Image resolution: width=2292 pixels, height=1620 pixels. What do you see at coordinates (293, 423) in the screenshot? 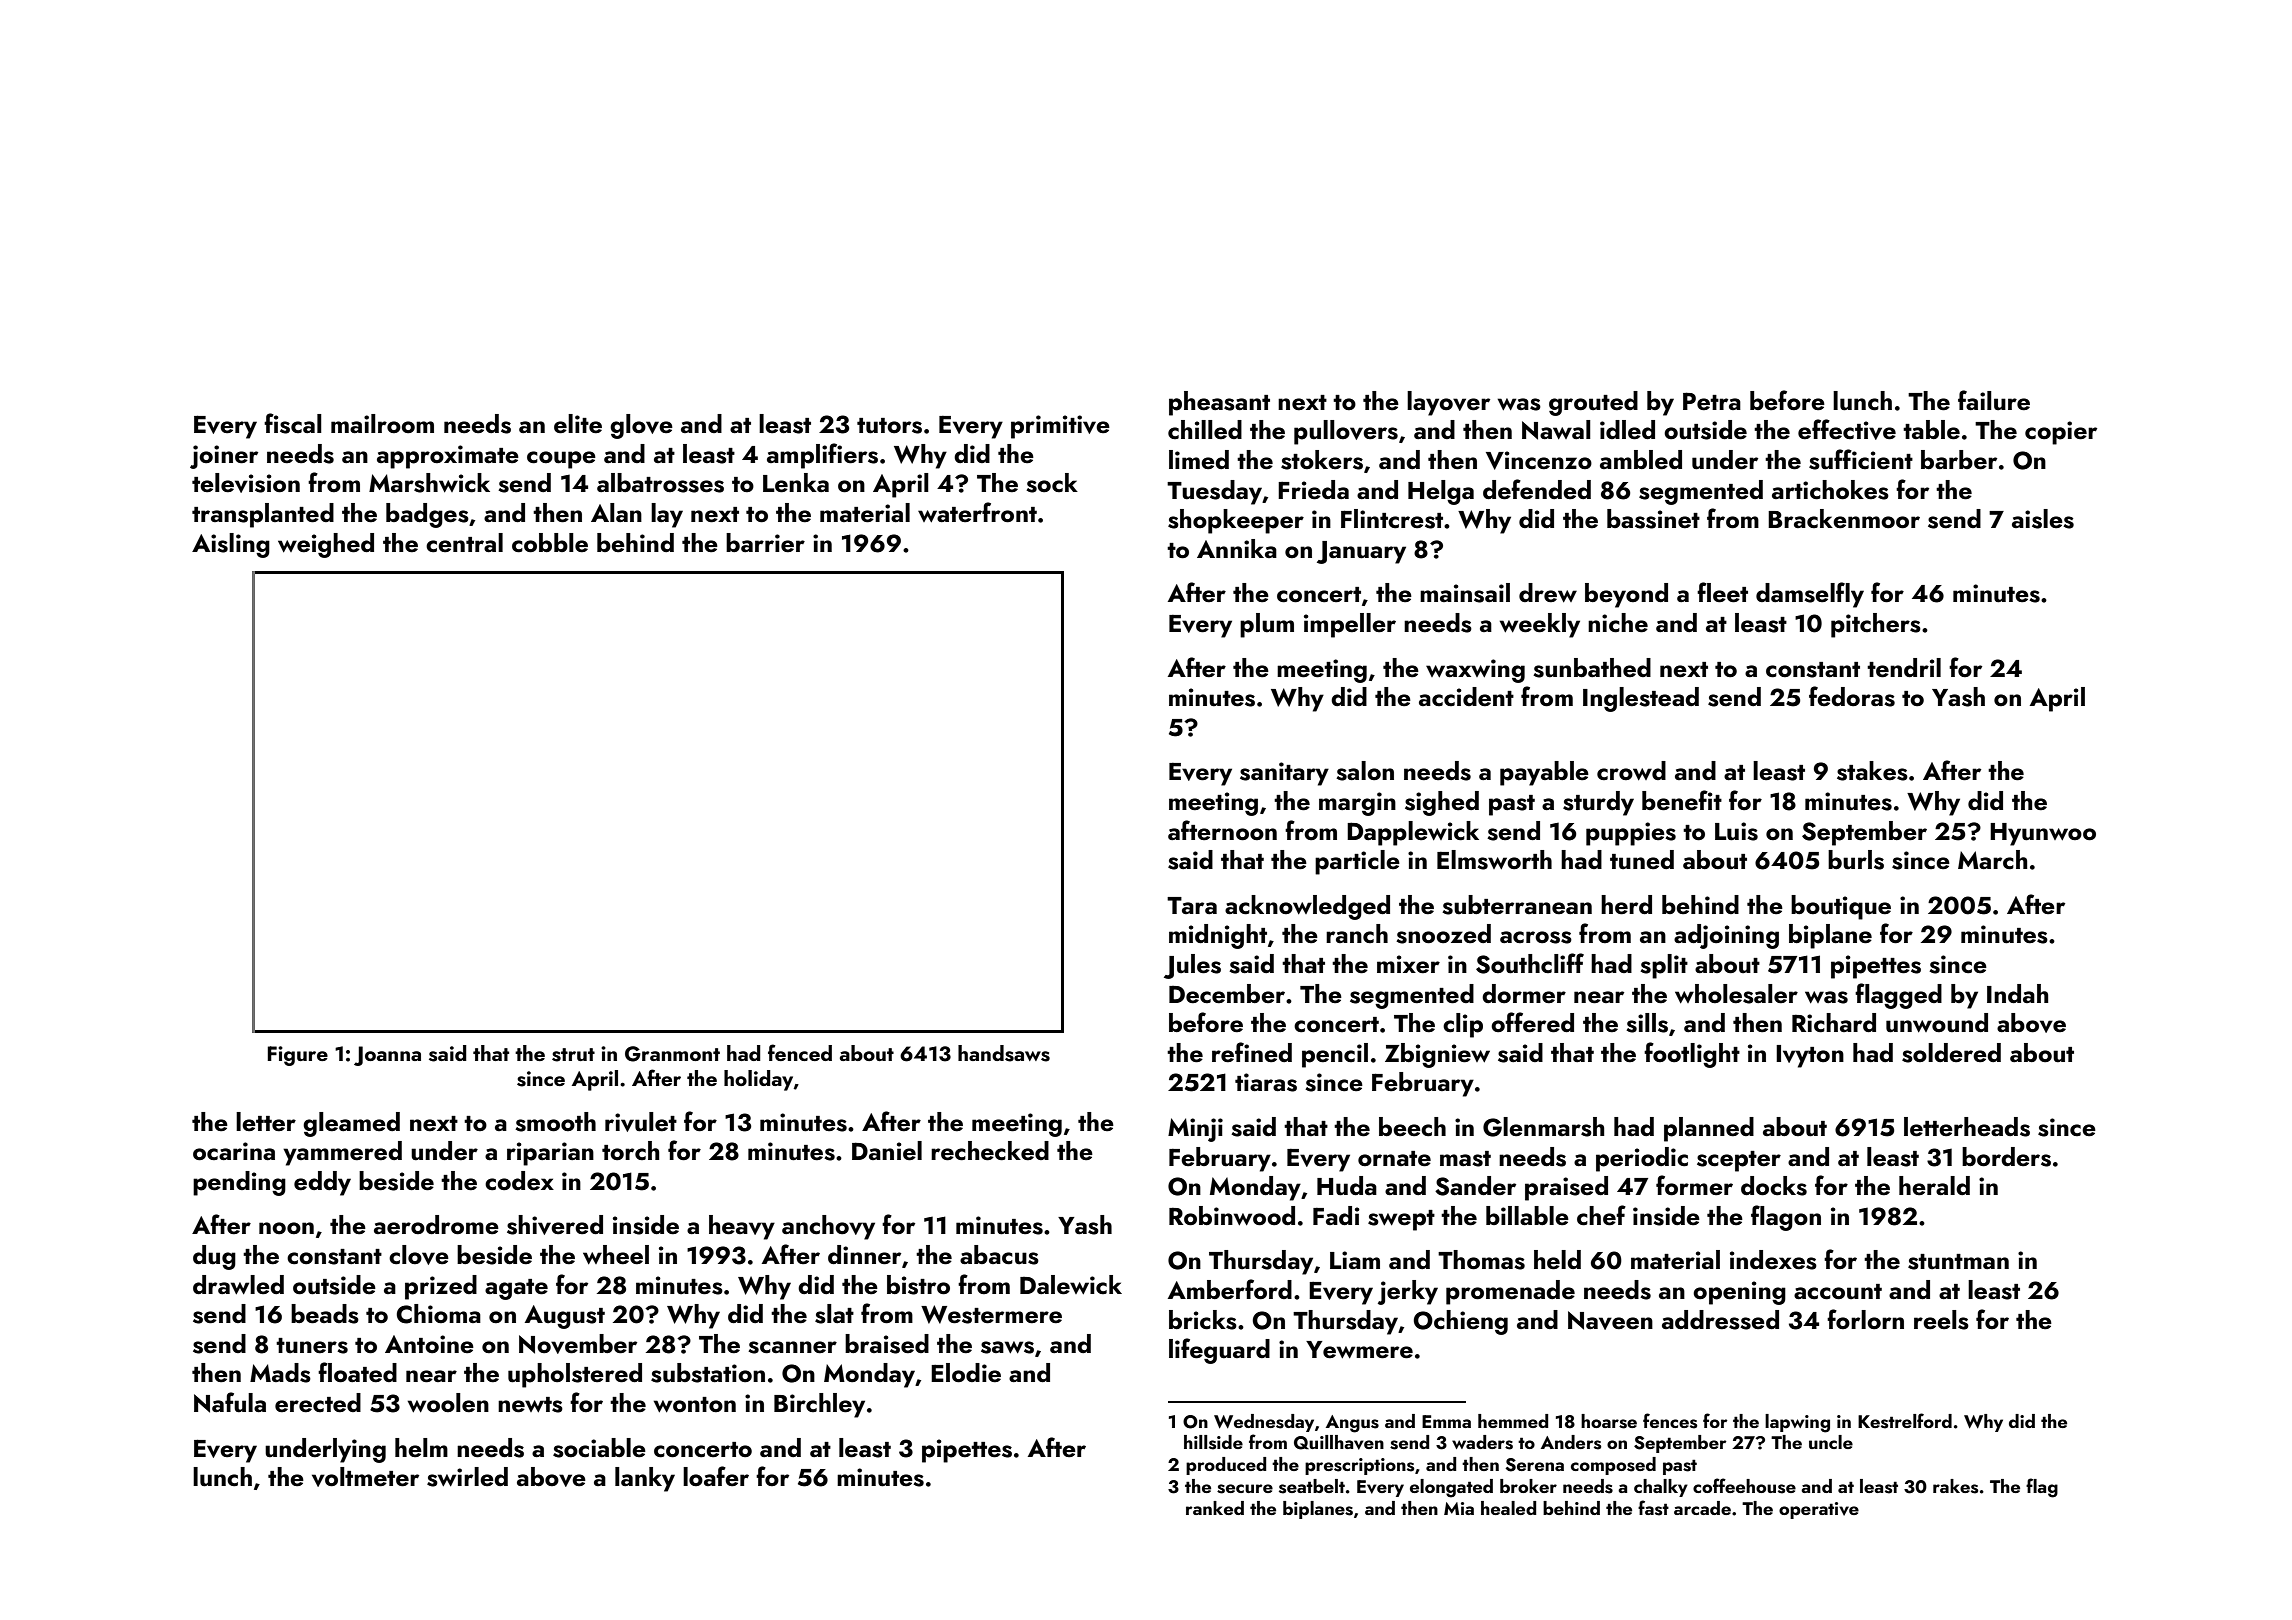
I see `fiscal` at bounding box center [293, 423].
